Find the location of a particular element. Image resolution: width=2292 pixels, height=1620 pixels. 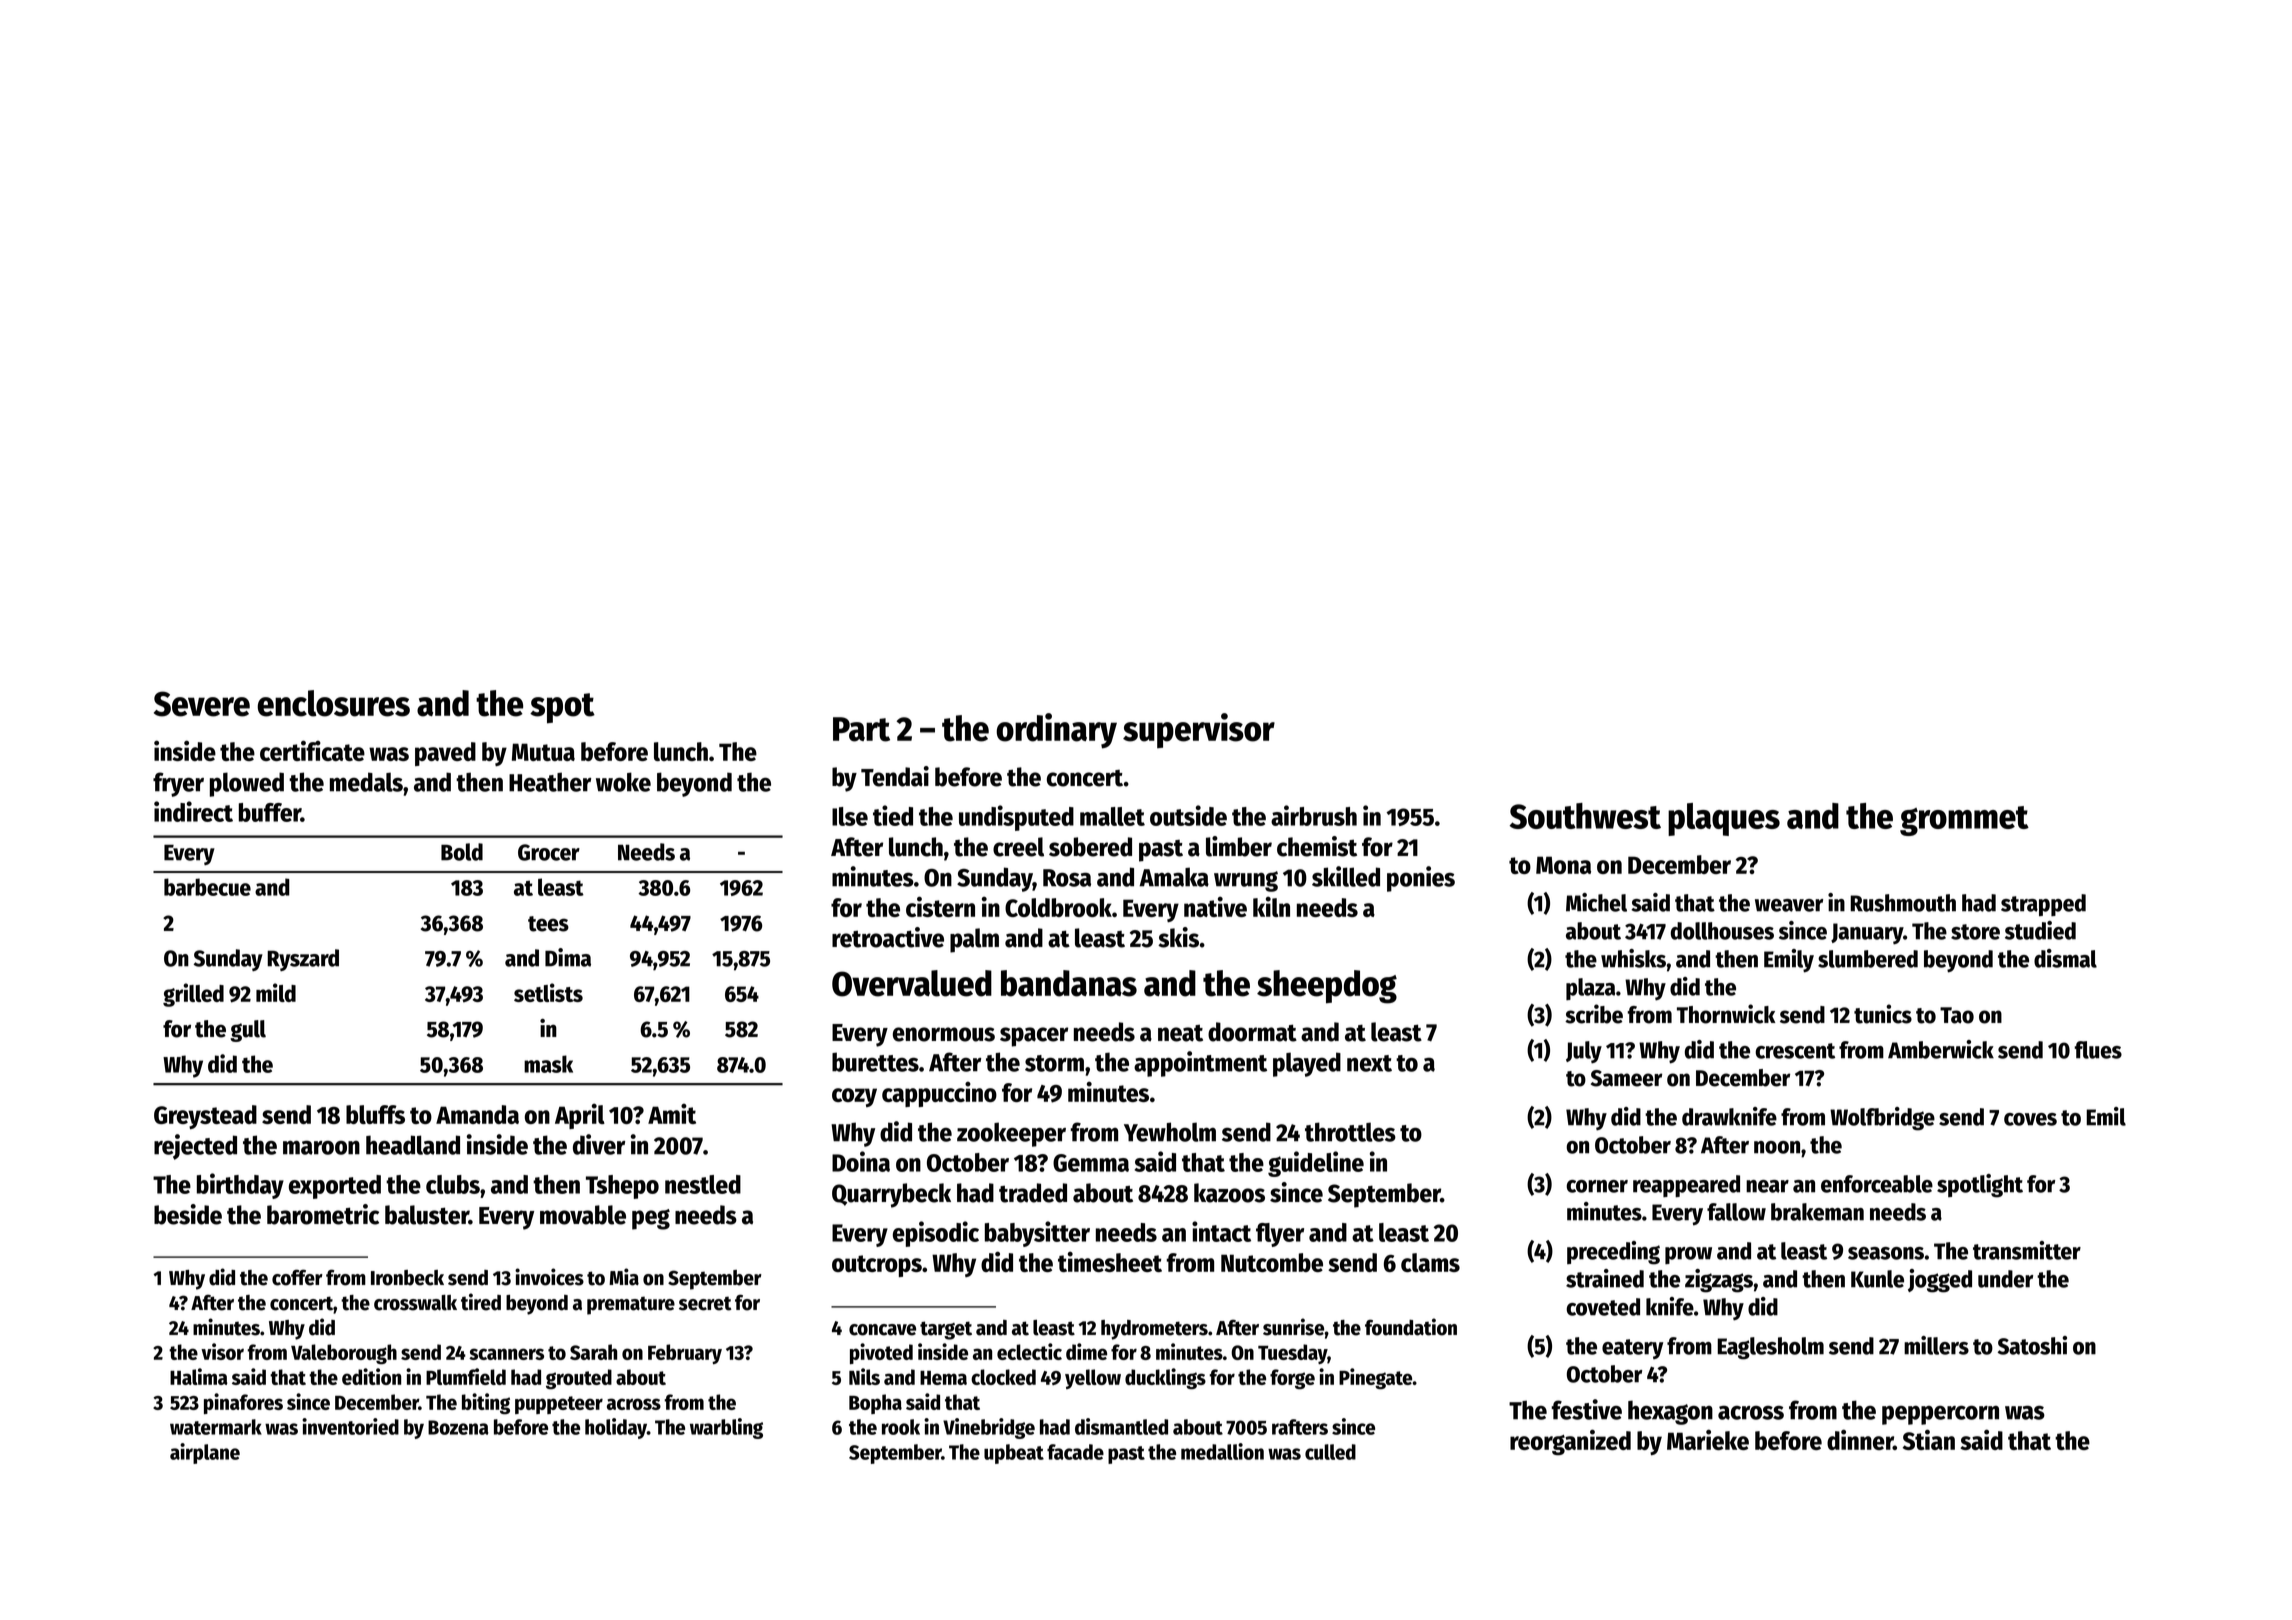

ordinary is located at coordinates (1056, 731).
